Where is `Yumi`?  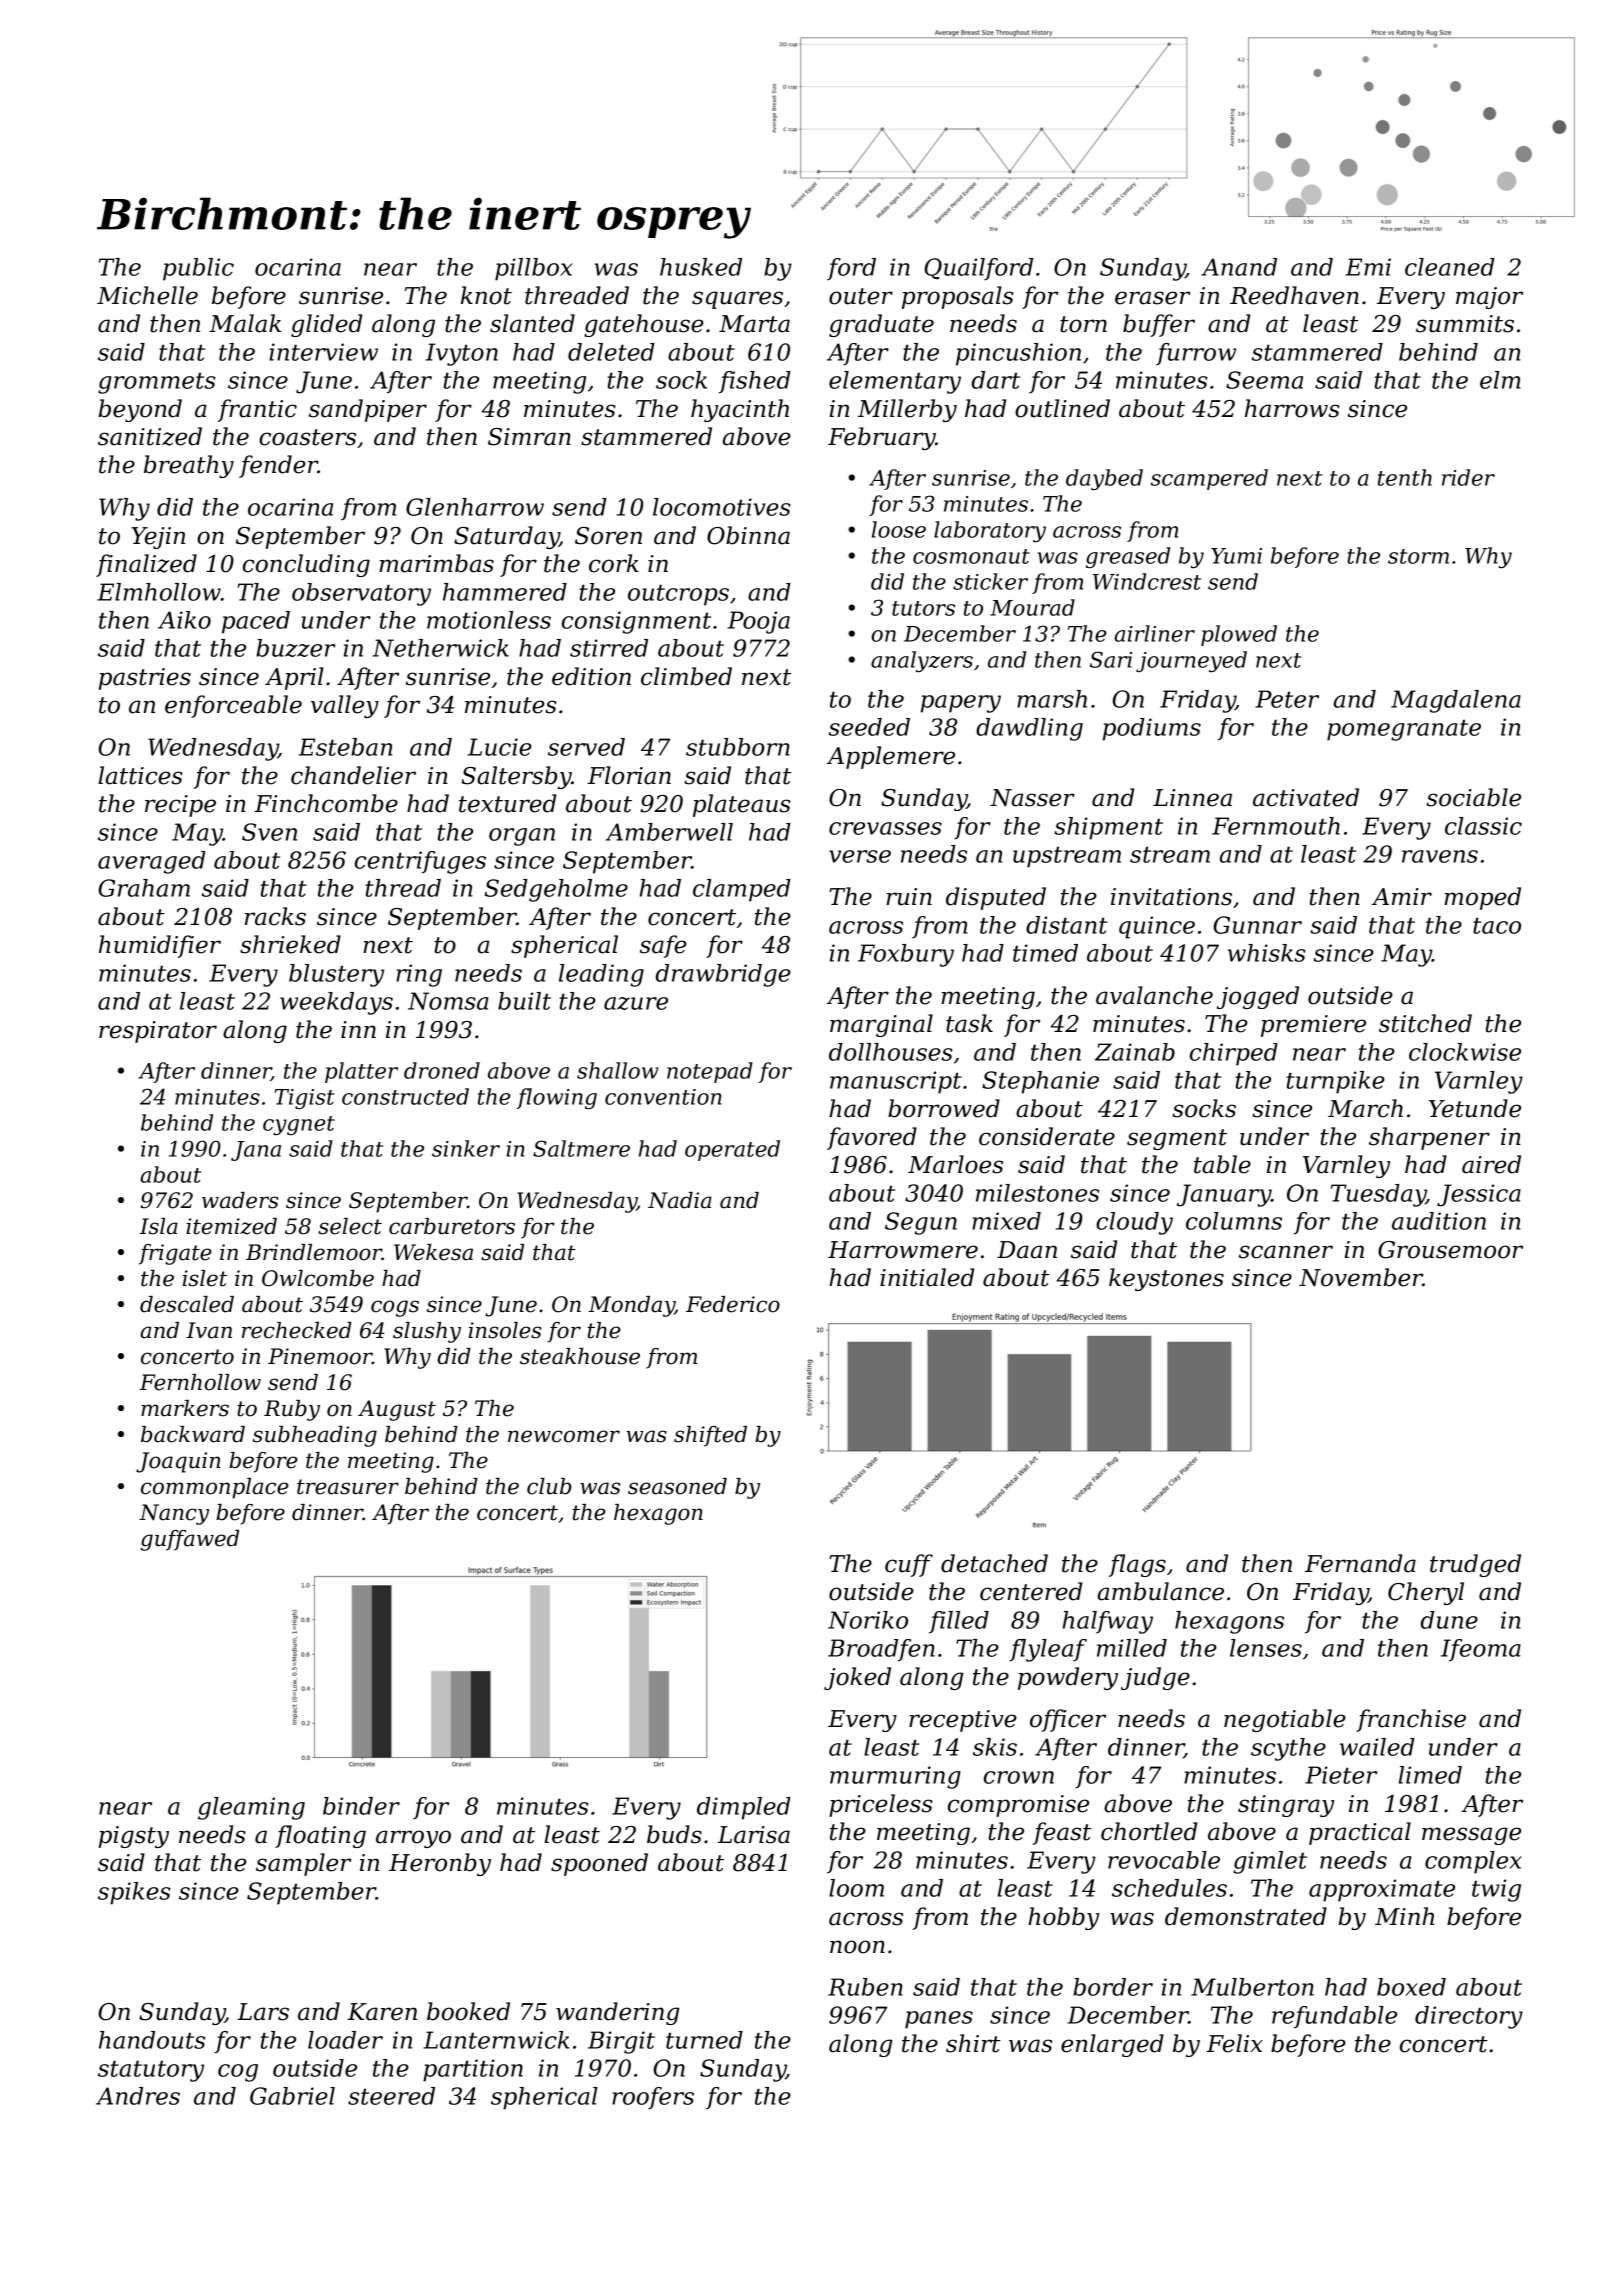
Yumi is located at coordinates (1236, 556).
